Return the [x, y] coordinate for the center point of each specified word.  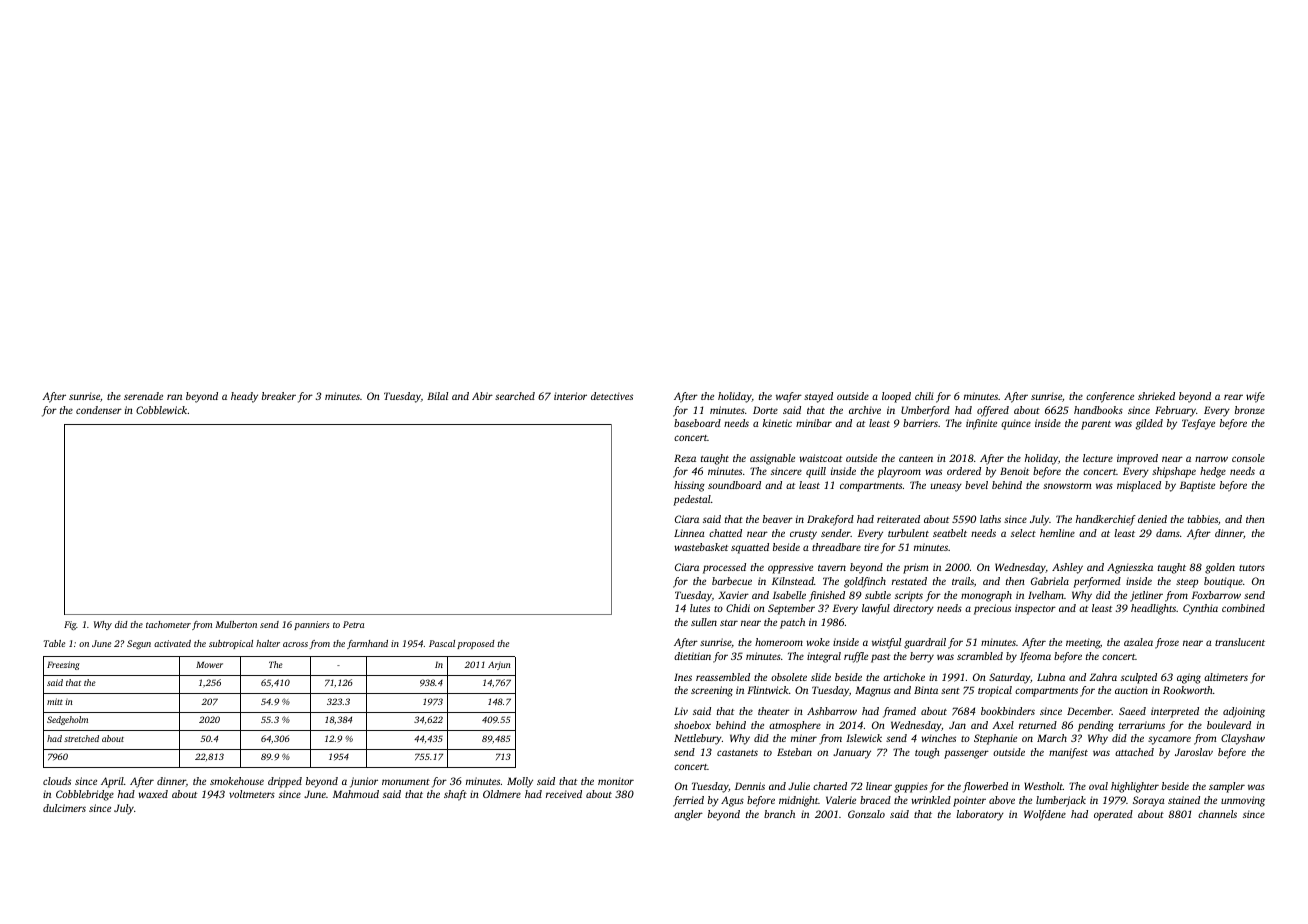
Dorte [765, 410]
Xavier [733, 595]
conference [1110, 397]
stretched [81, 738]
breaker [279, 396]
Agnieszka [1130, 568]
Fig [70, 625]
